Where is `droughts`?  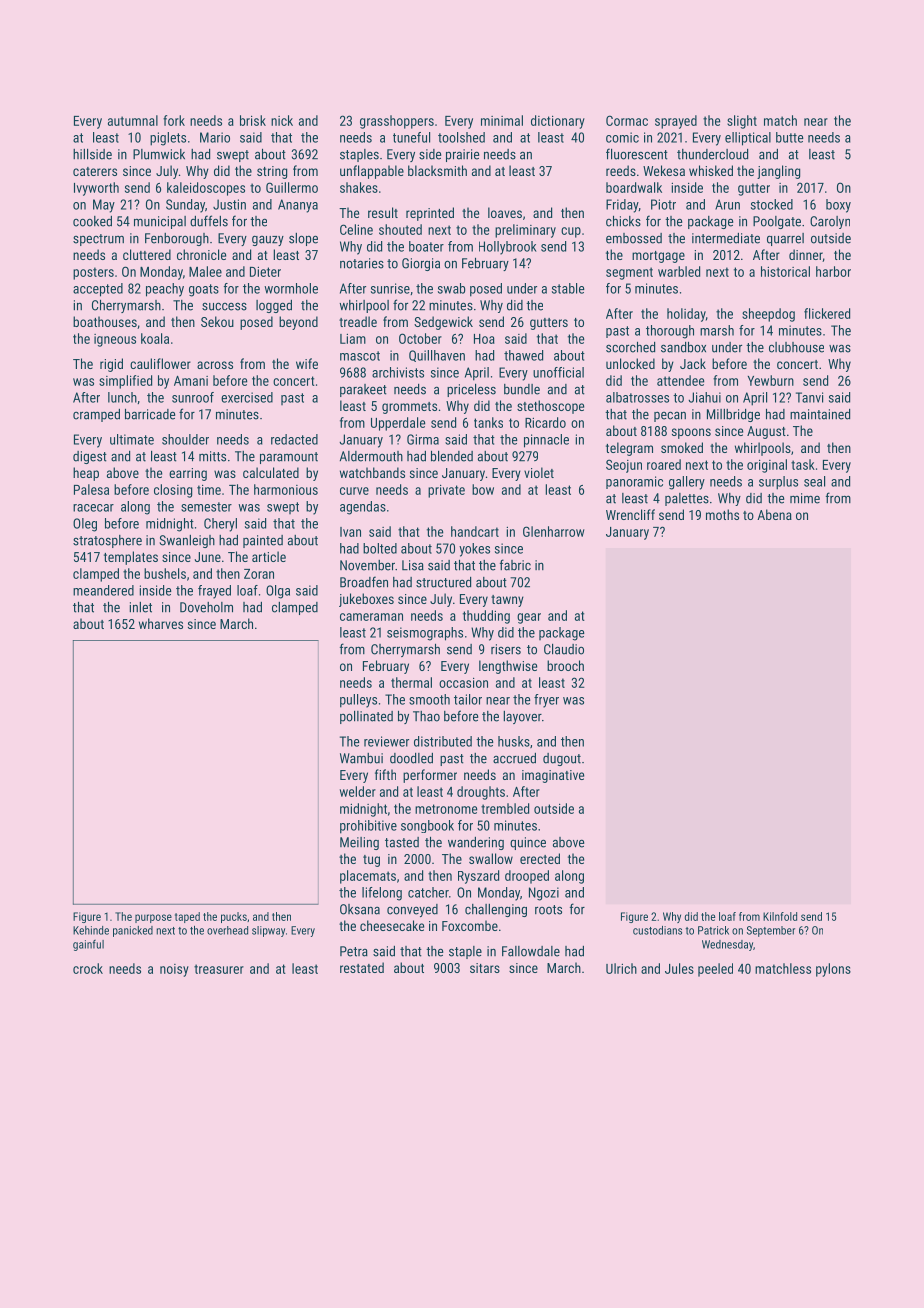
droughts is located at coordinates (481, 793).
